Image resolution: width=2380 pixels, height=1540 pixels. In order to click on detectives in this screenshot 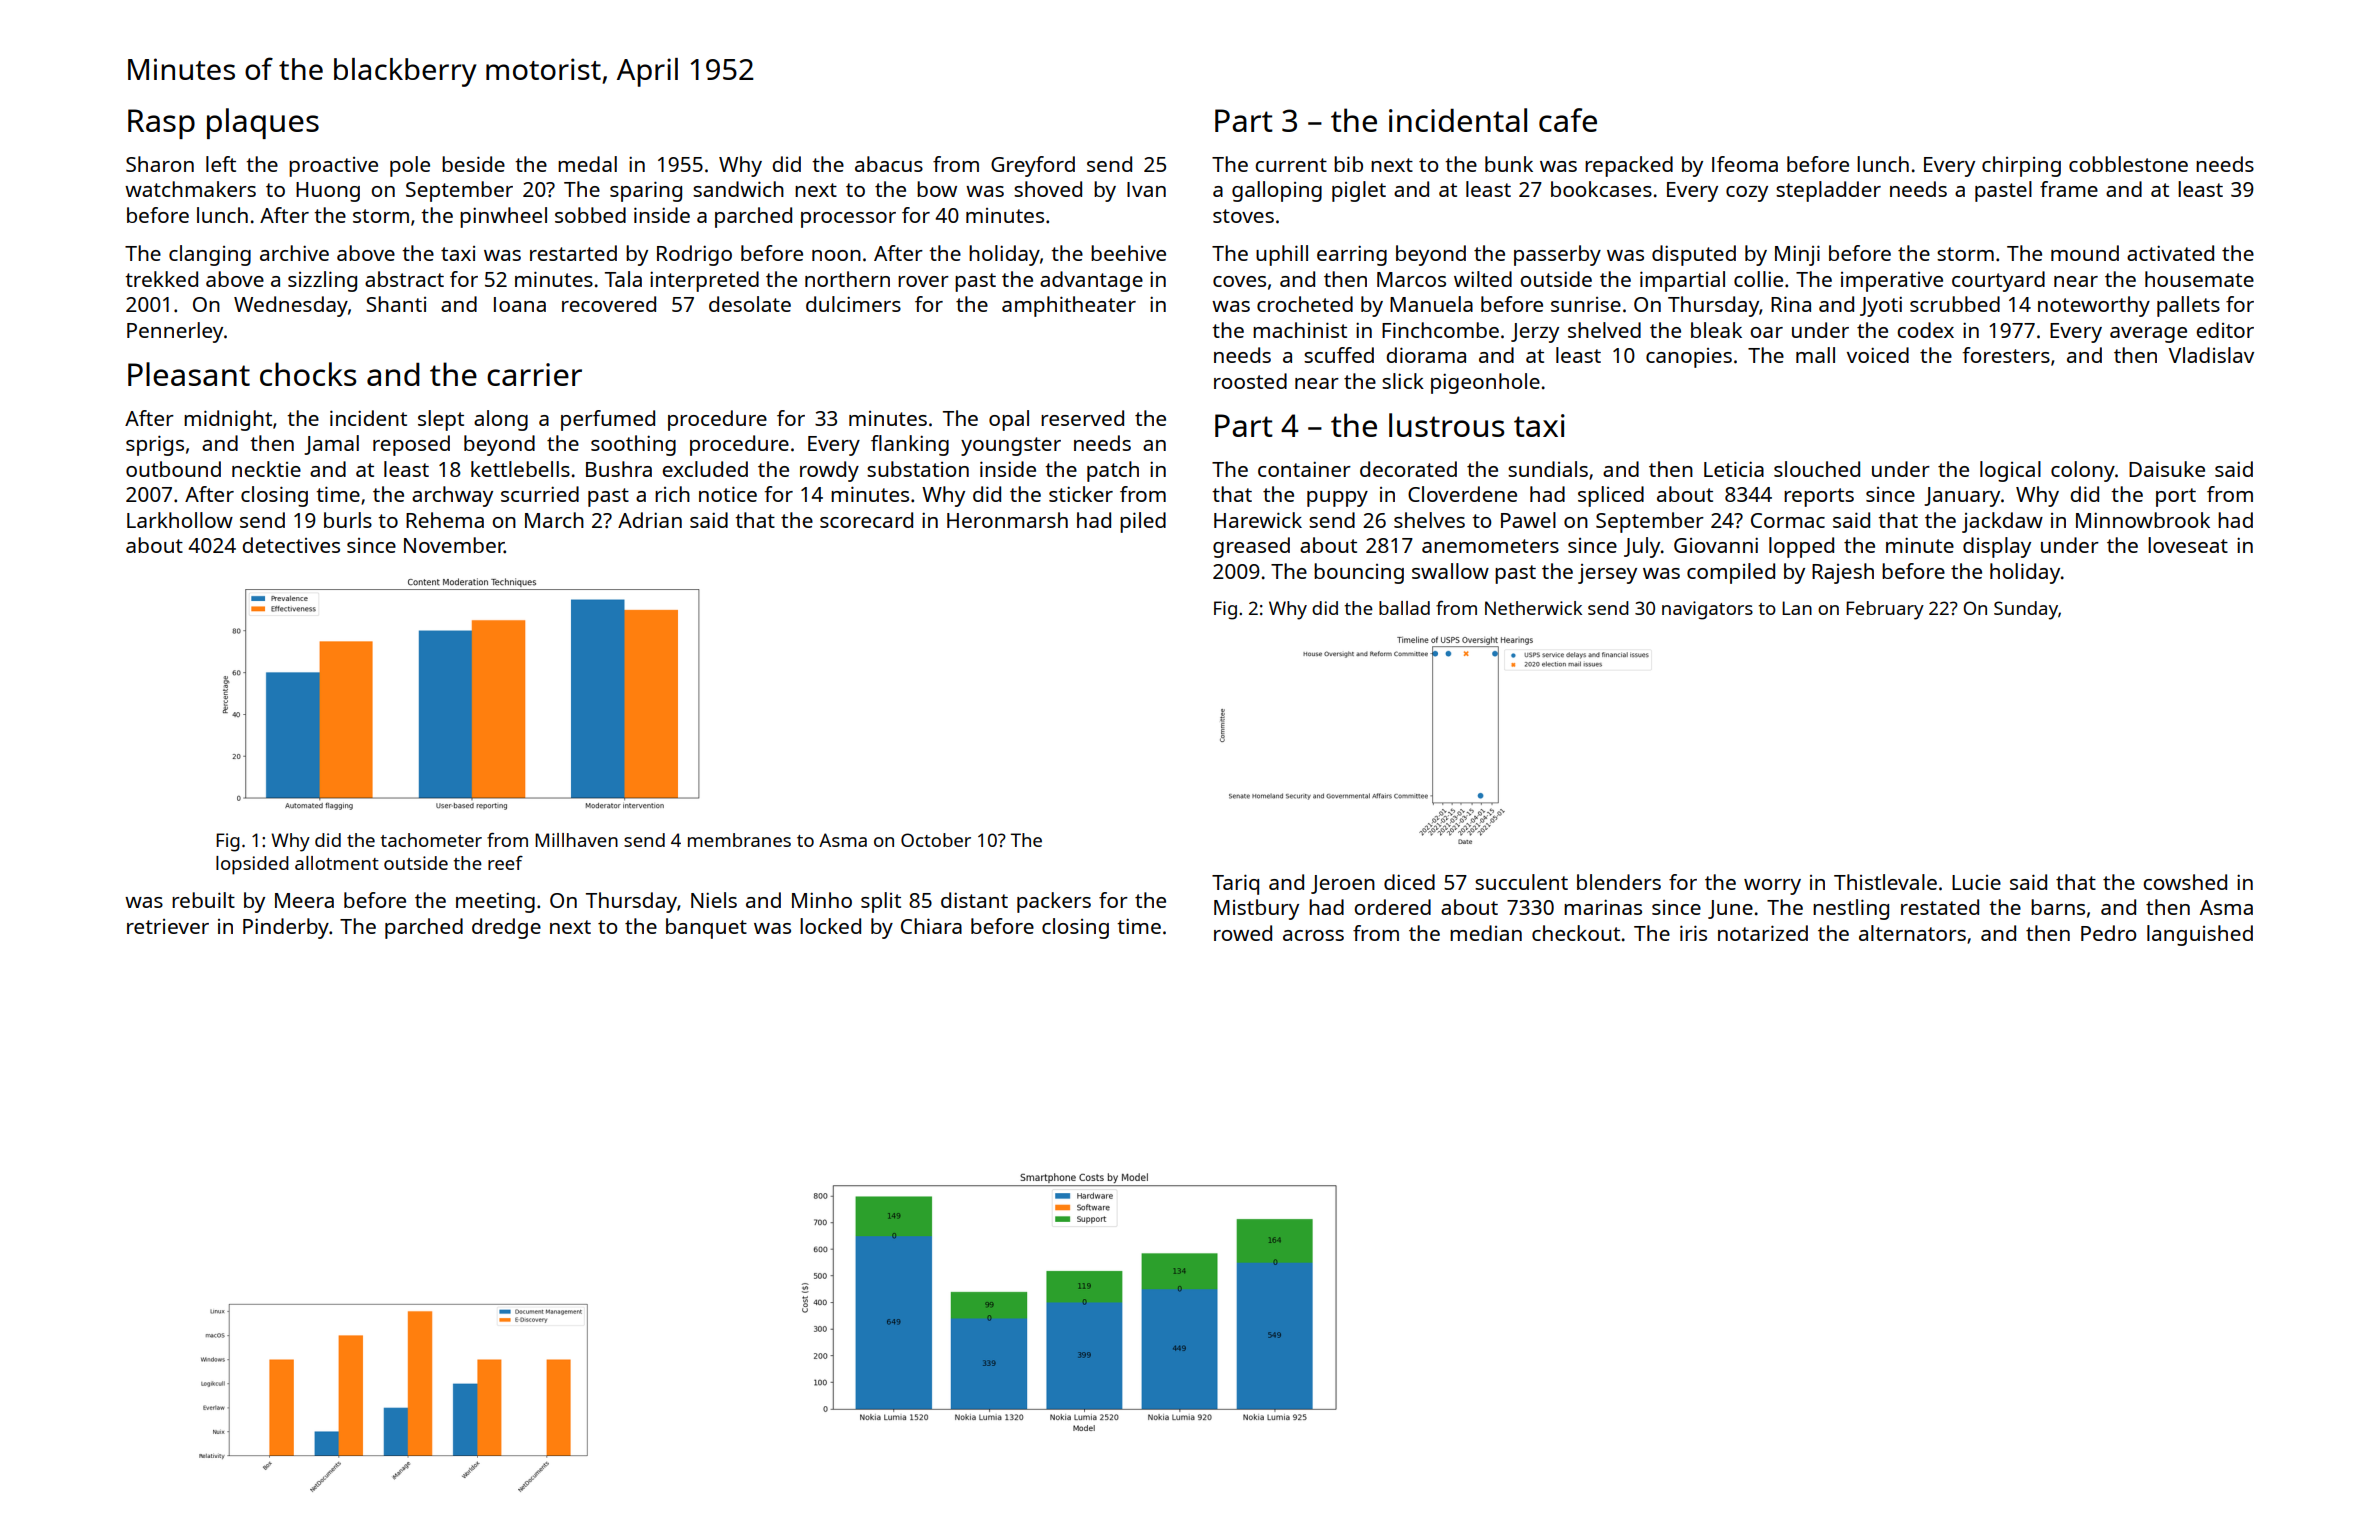, I will do `click(291, 545)`.
